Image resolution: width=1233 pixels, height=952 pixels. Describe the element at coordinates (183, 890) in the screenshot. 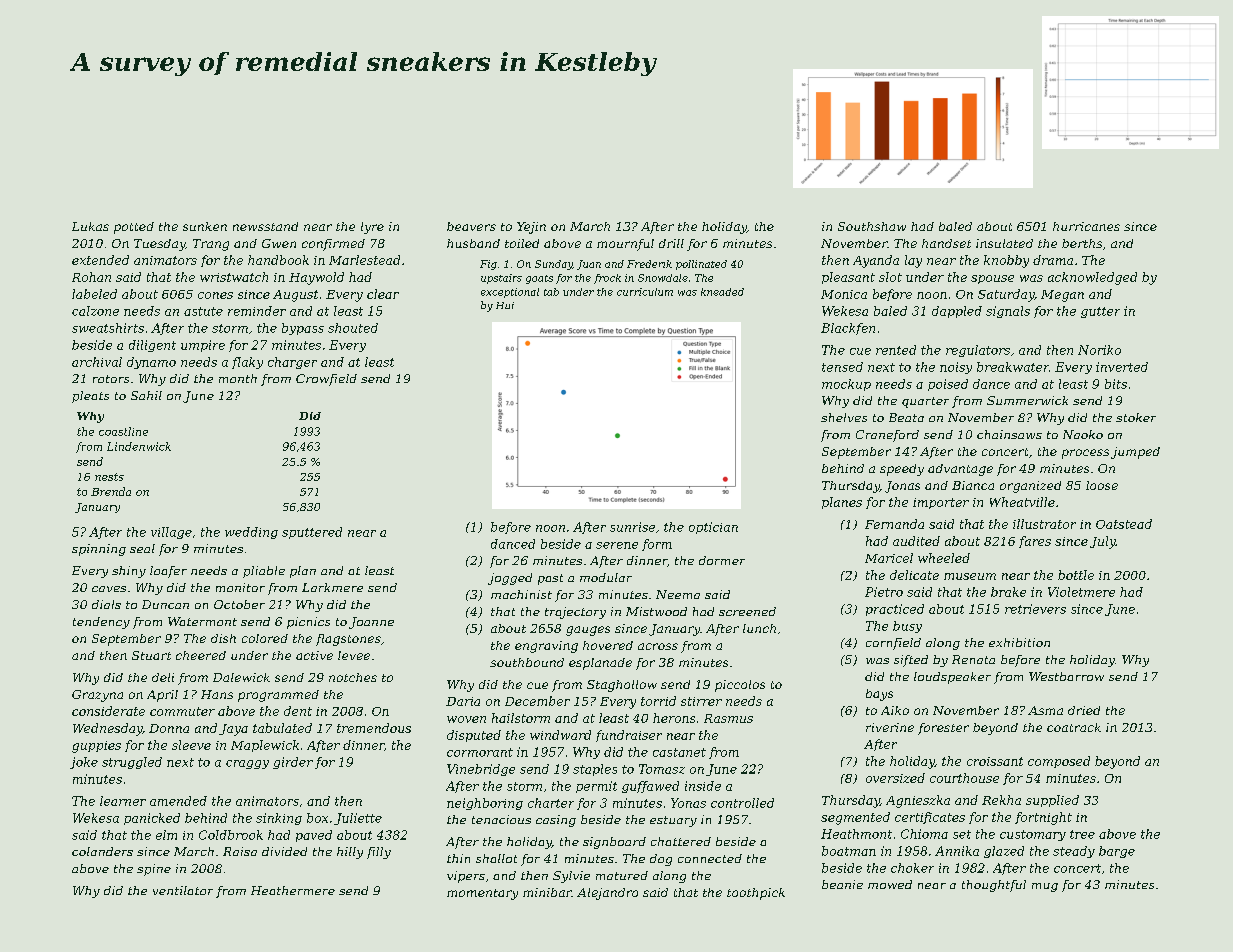

I see `ventilator` at that location.
